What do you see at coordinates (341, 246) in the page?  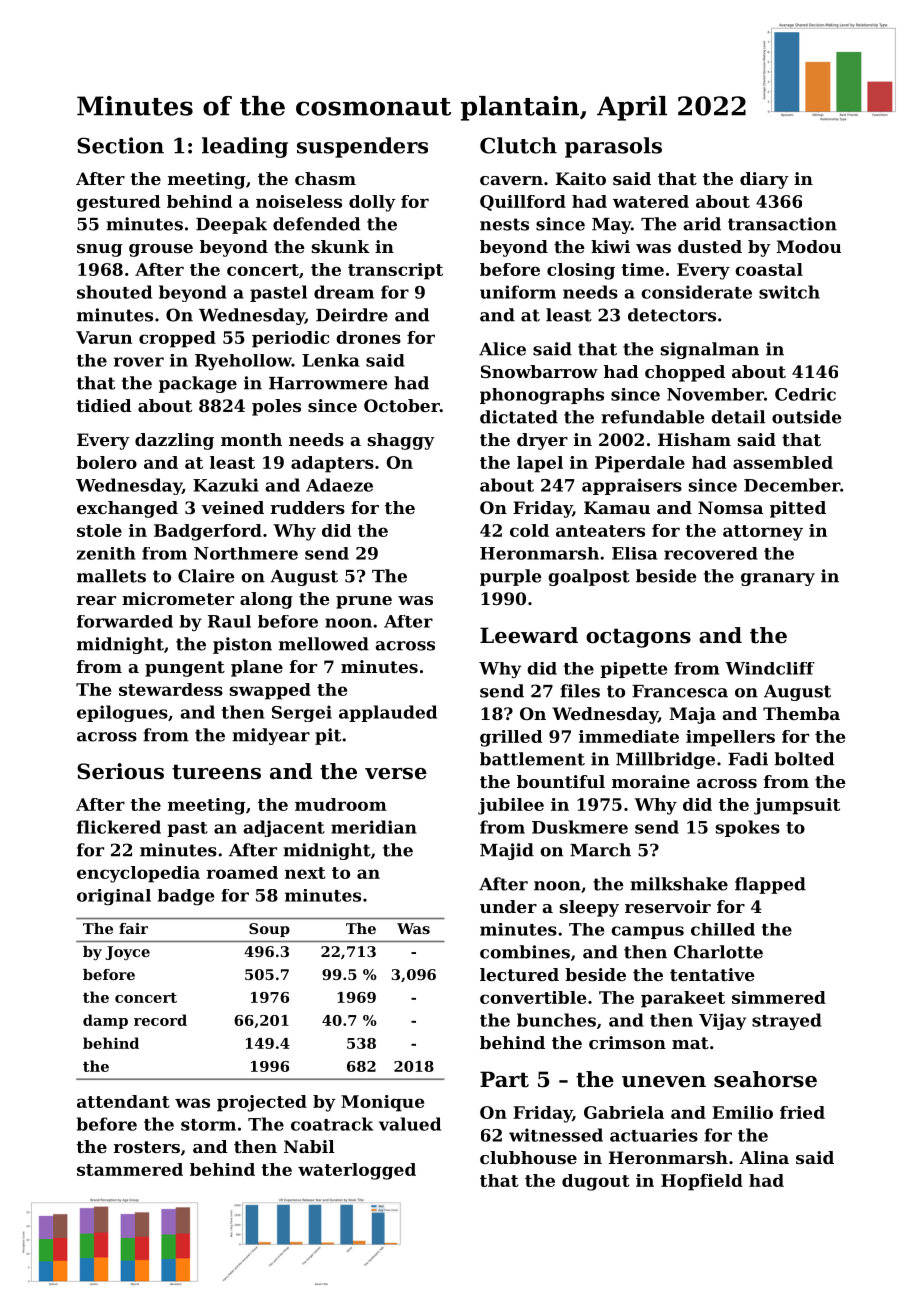 I see `skunk` at bounding box center [341, 246].
